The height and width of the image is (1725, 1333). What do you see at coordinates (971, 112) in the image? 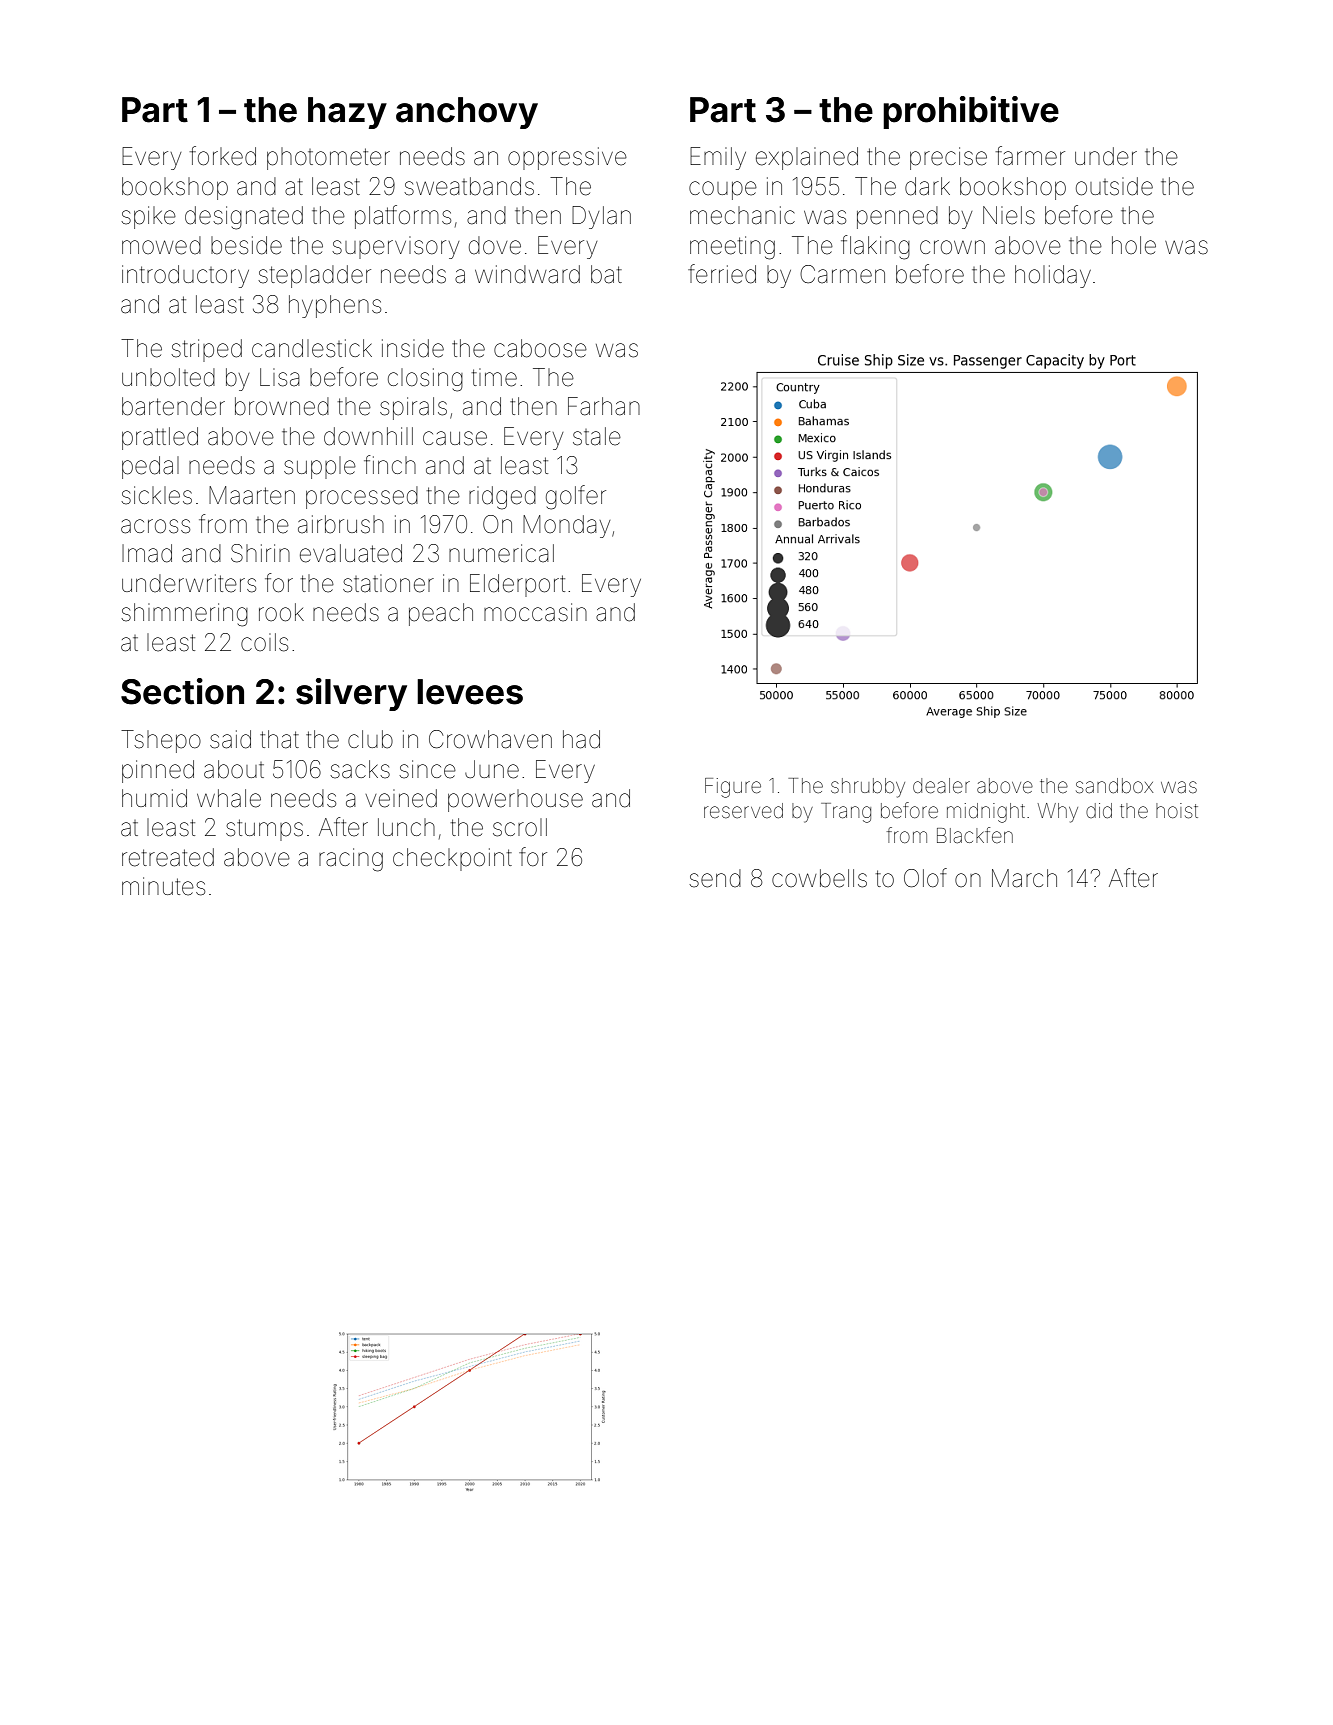
I see `prohibitive` at bounding box center [971, 112].
